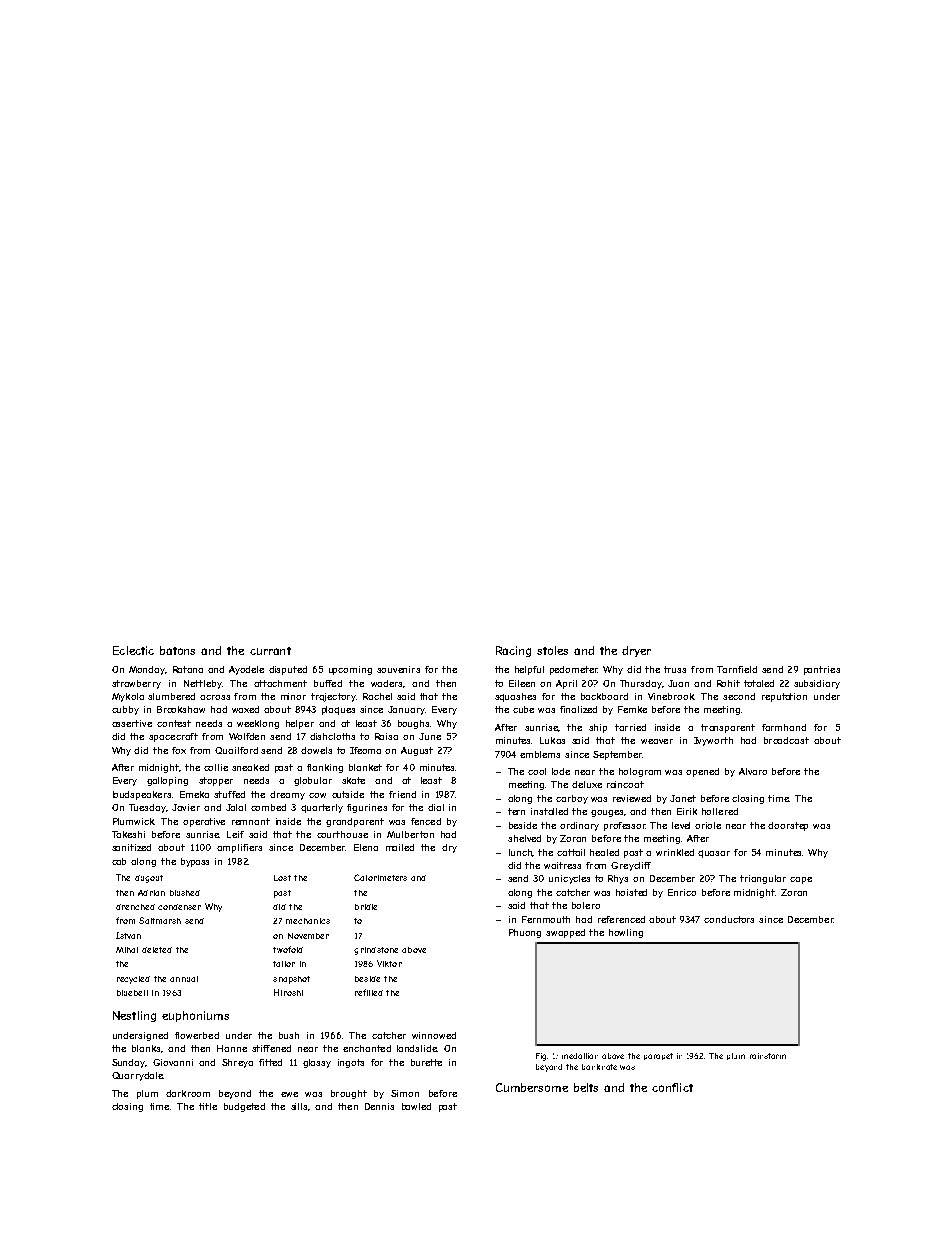 The width and height of the screenshot is (952, 1233). I want to click on subsidiary, so click(817, 684).
